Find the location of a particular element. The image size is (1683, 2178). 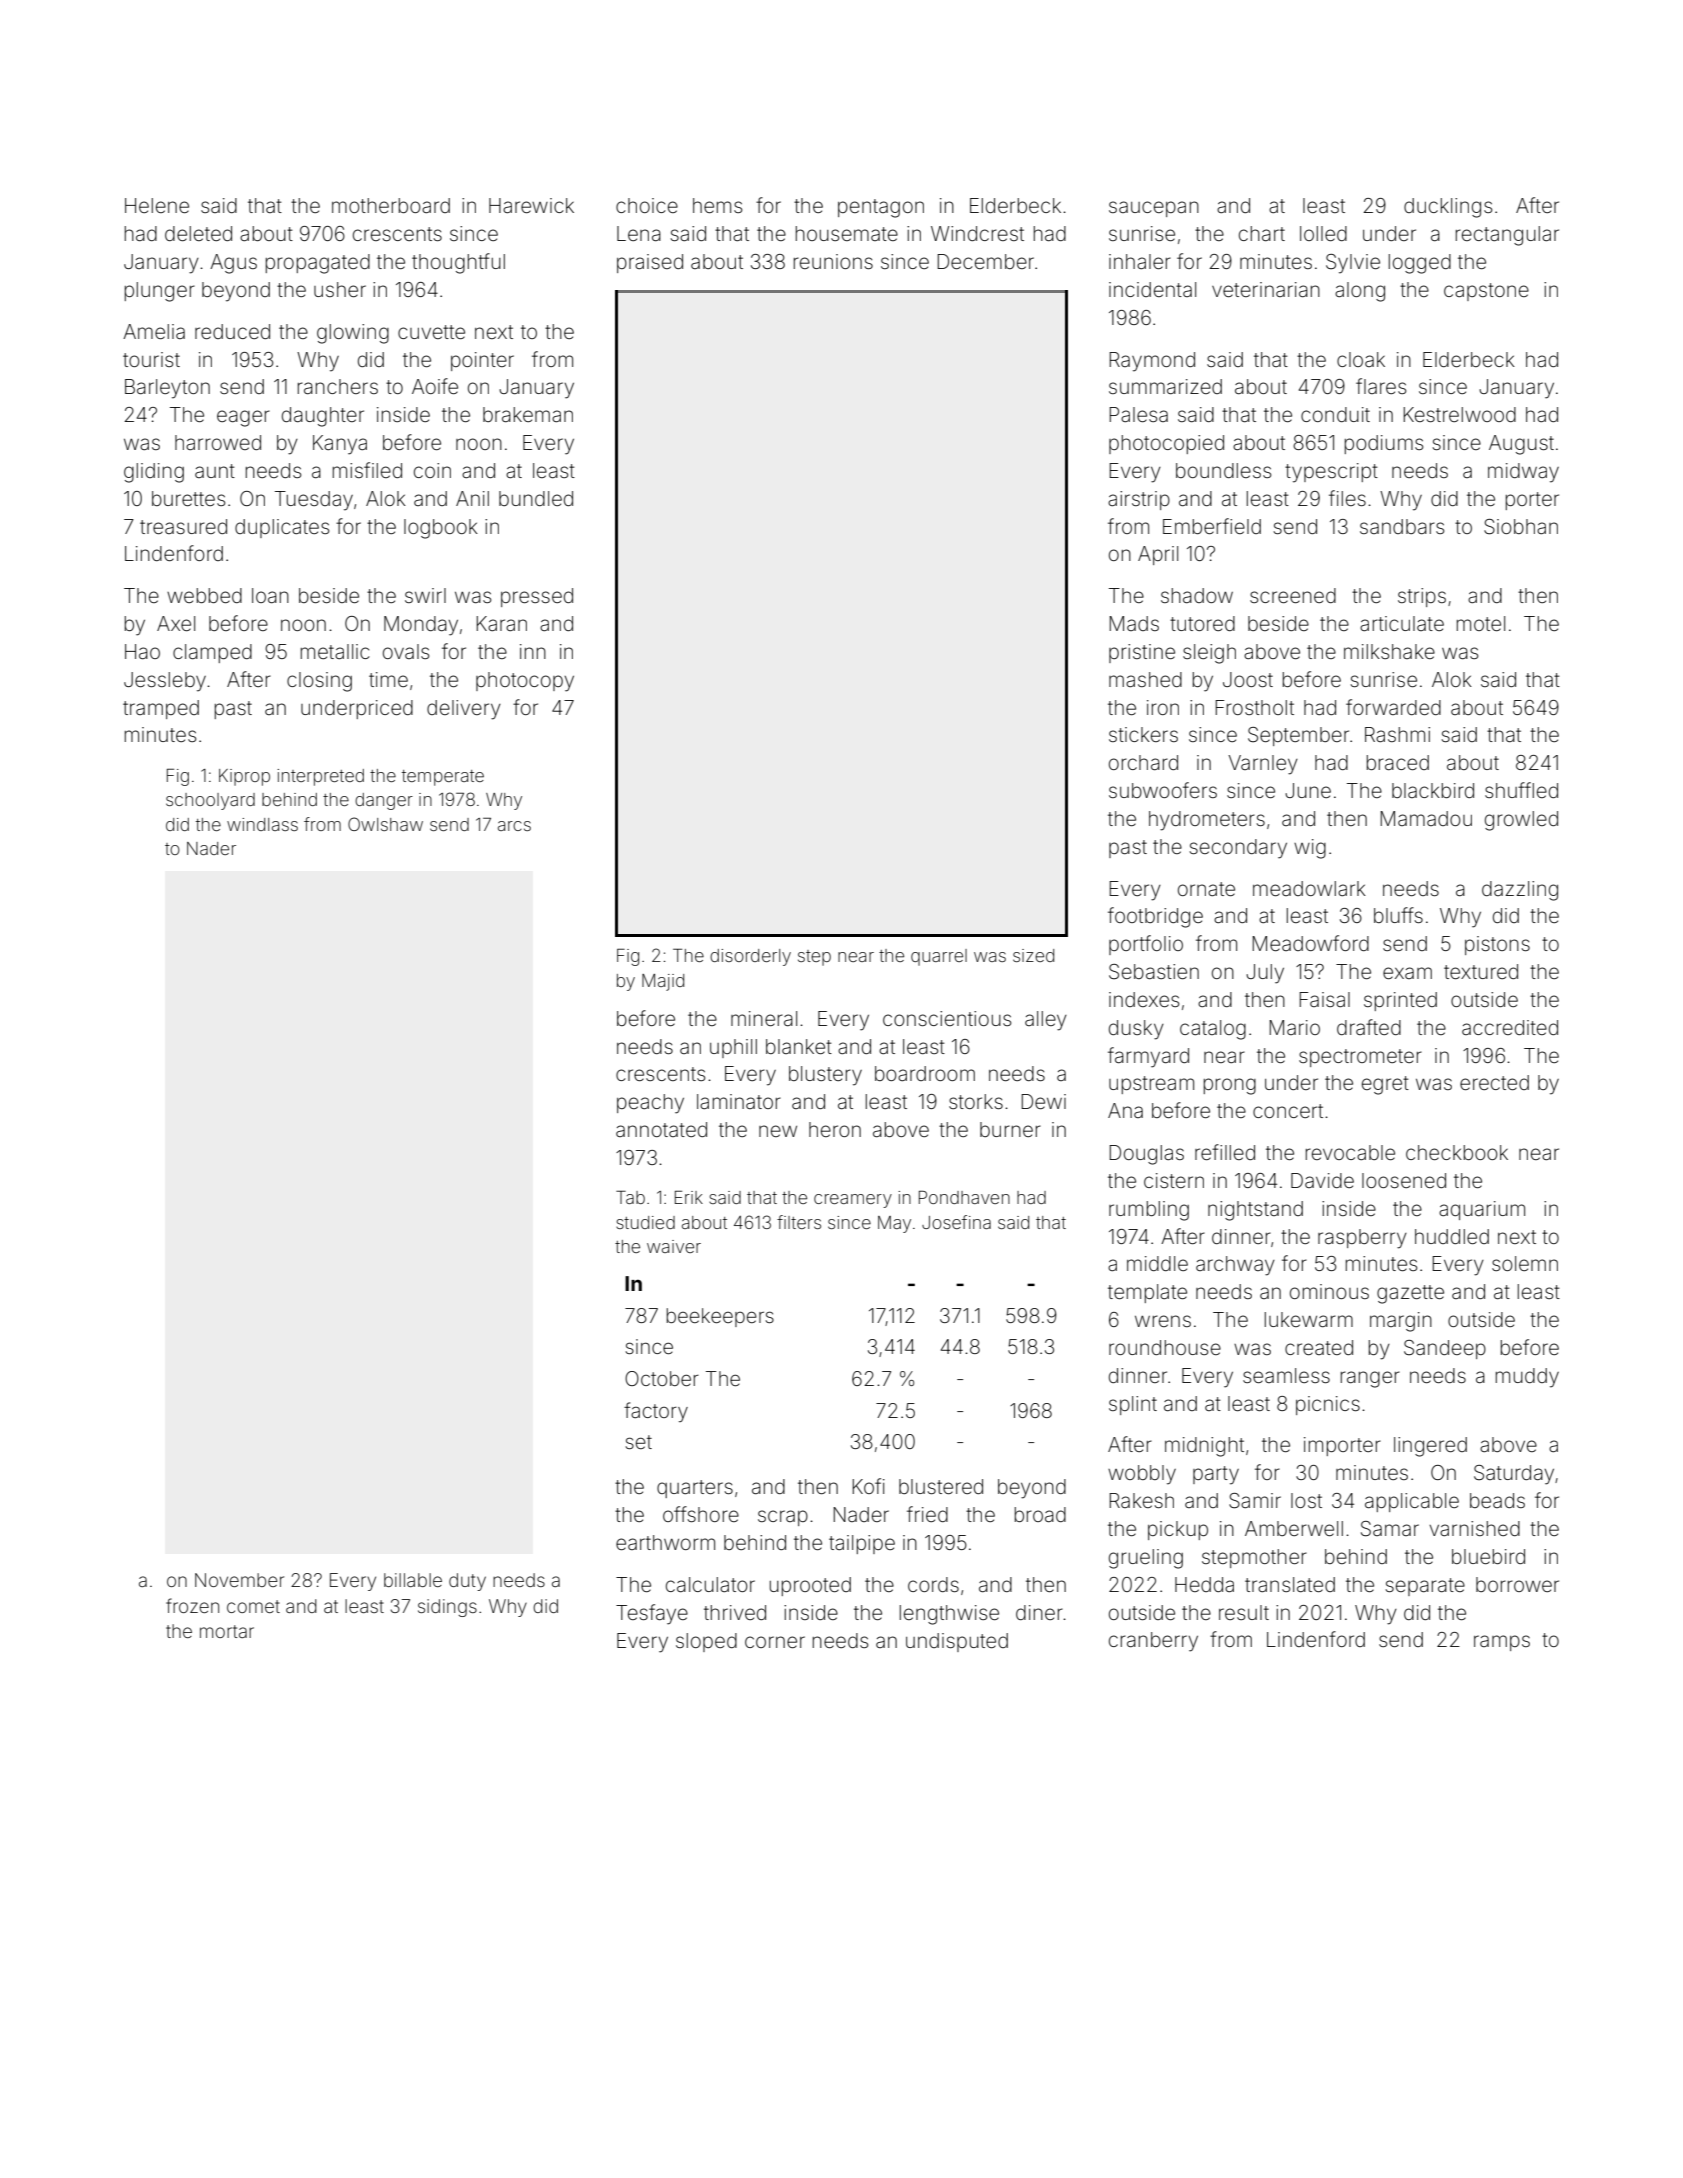

muddy is located at coordinates (1527, 1378).
